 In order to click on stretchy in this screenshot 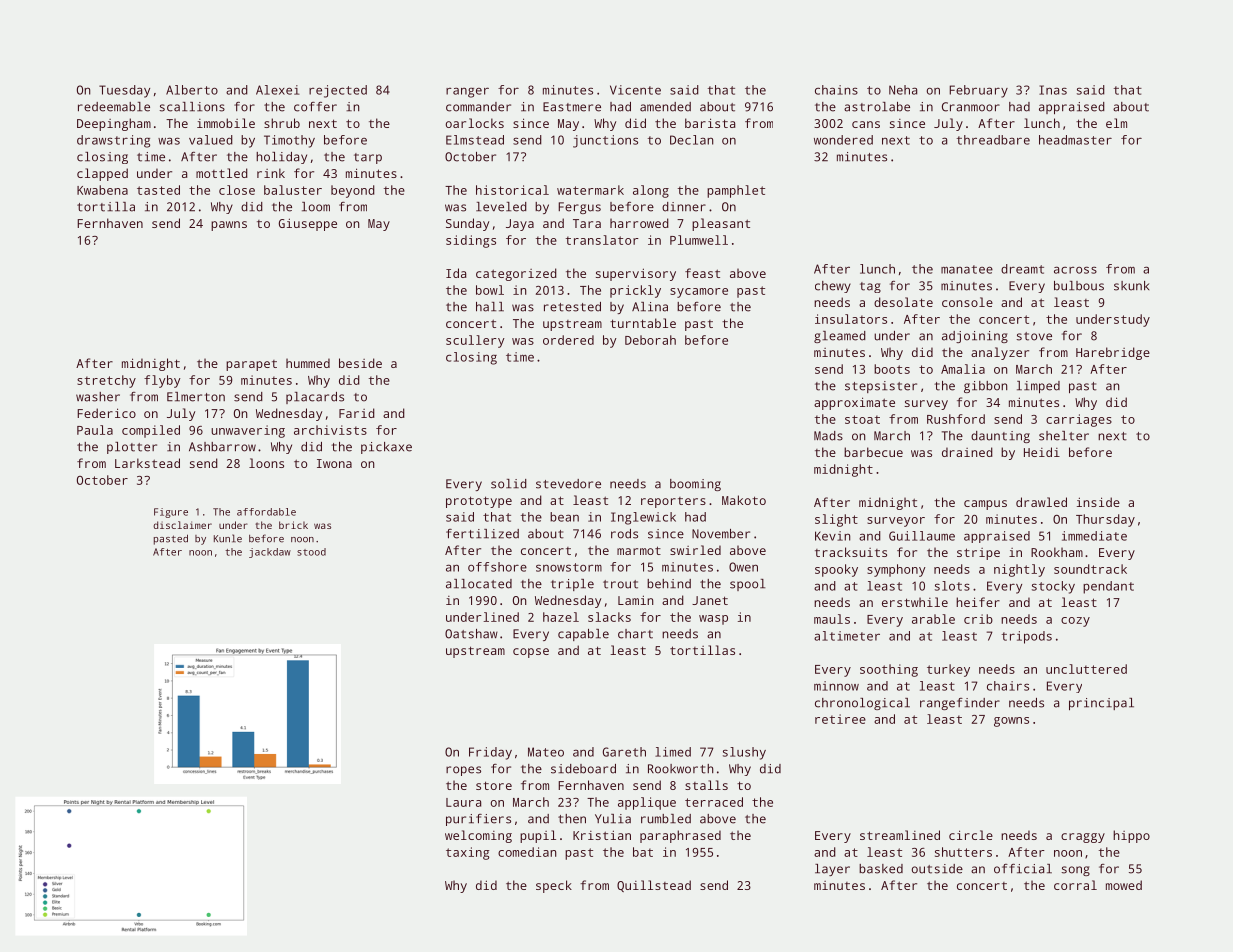, I will do `click(106, 381)`.
